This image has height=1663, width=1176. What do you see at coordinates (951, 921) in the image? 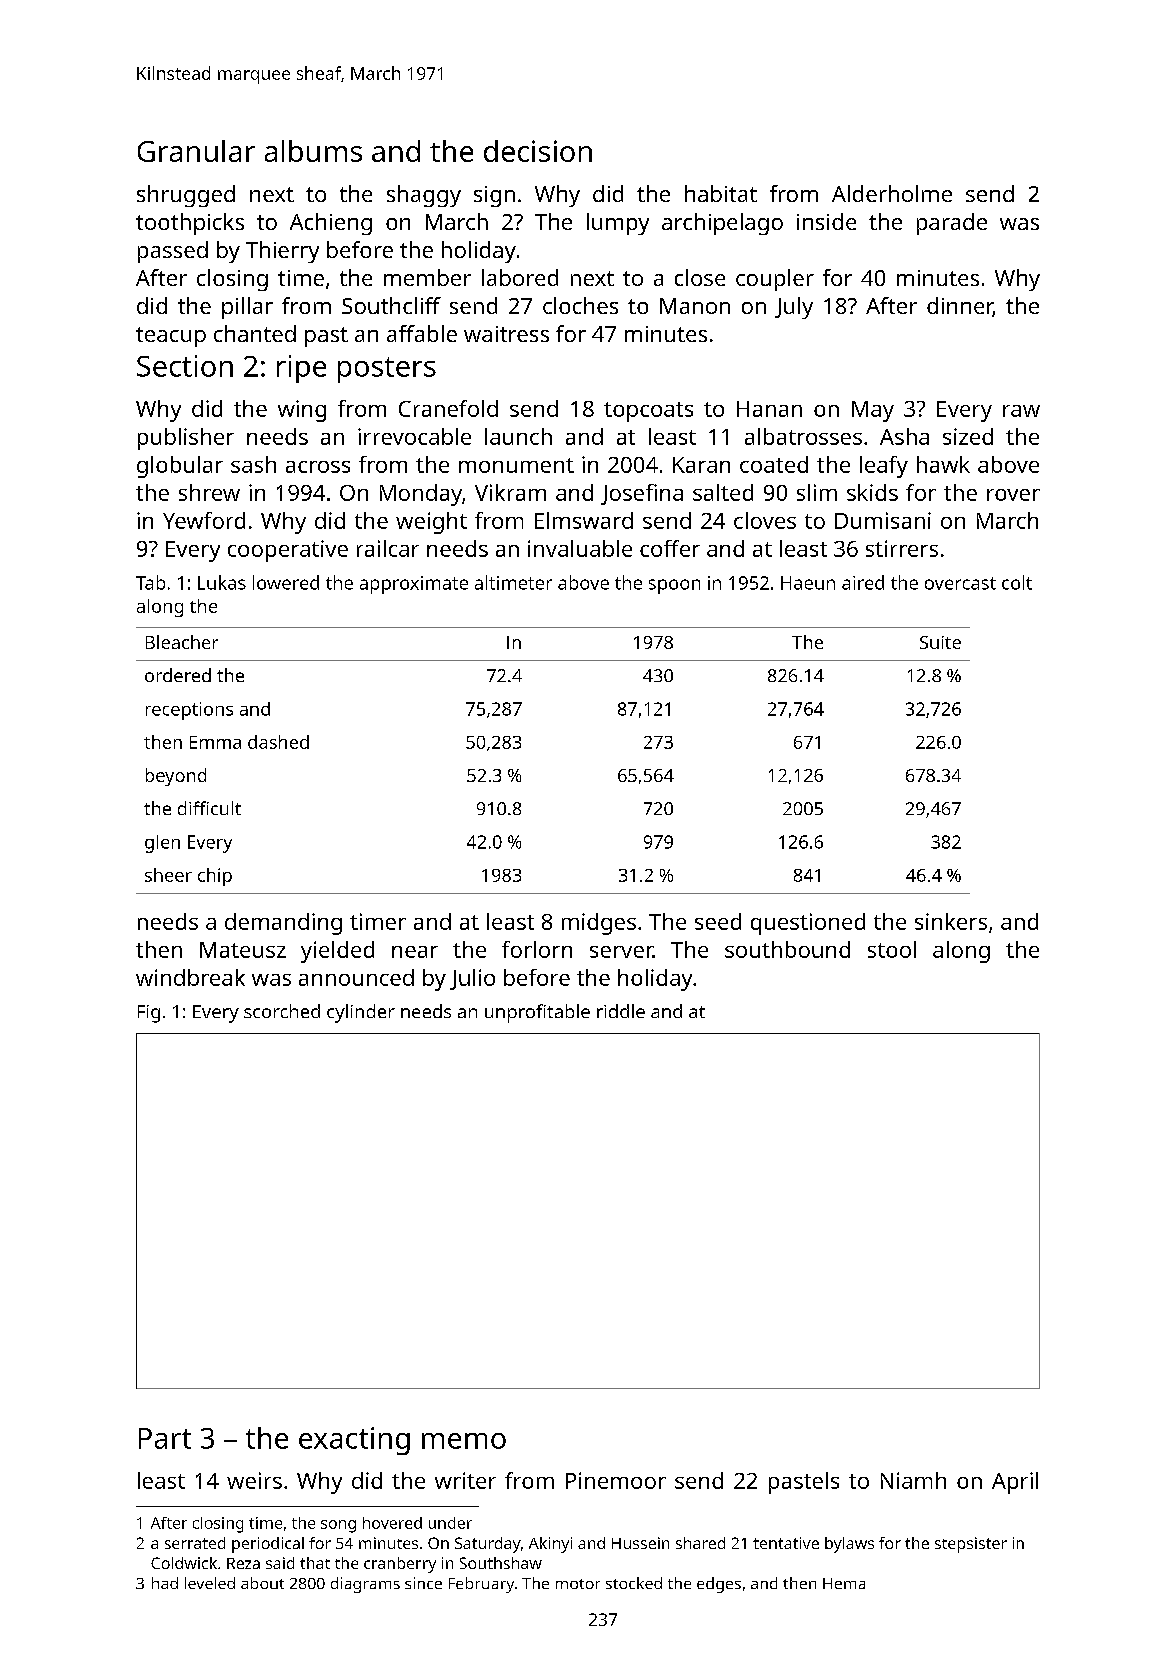
I see `sinkers` at bounding box center [951, 921].
